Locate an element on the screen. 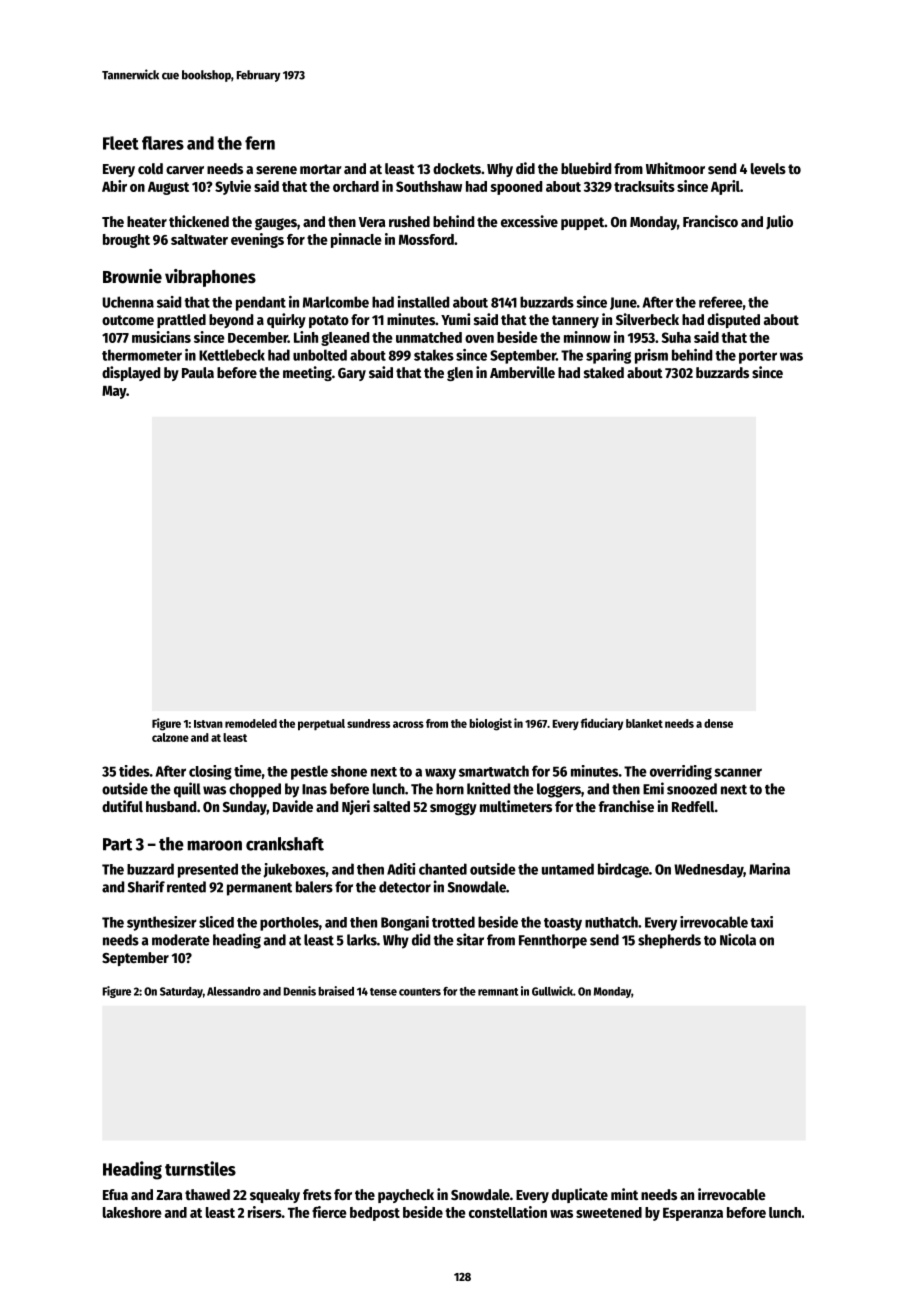 This screenshot has width=908, height=1316. Whitmoor is located at coordinates (675, 168).
